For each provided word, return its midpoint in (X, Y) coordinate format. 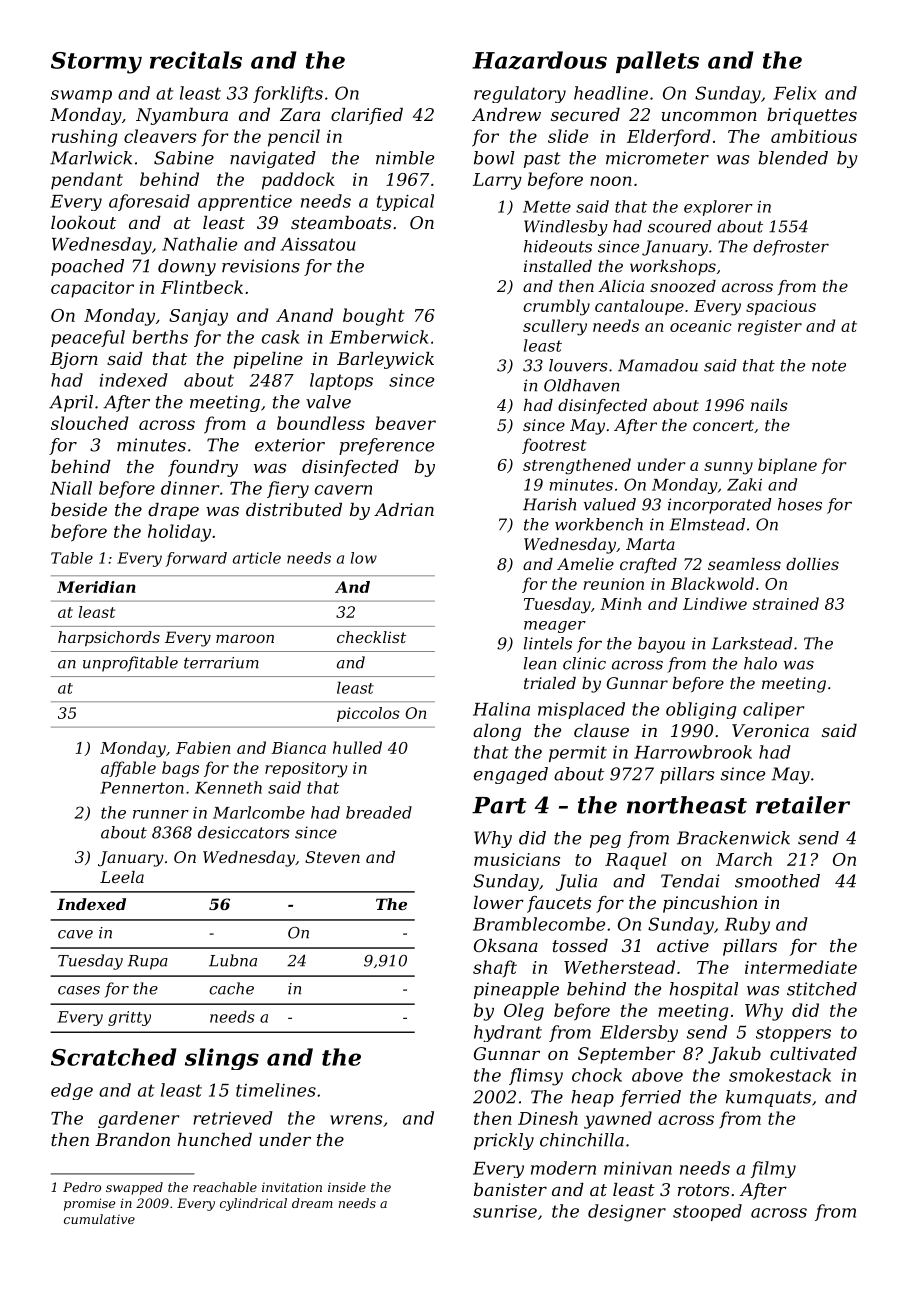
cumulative (99, 1219)
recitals (196, 60)
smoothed (777, 881)
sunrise (505, 1211)
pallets (657, 62)
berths (160, 337)
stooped (707, 1212)
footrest (554, 446)
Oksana (506, 945)
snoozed (683, 286)
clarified (367, 116)
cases (79, 990)
